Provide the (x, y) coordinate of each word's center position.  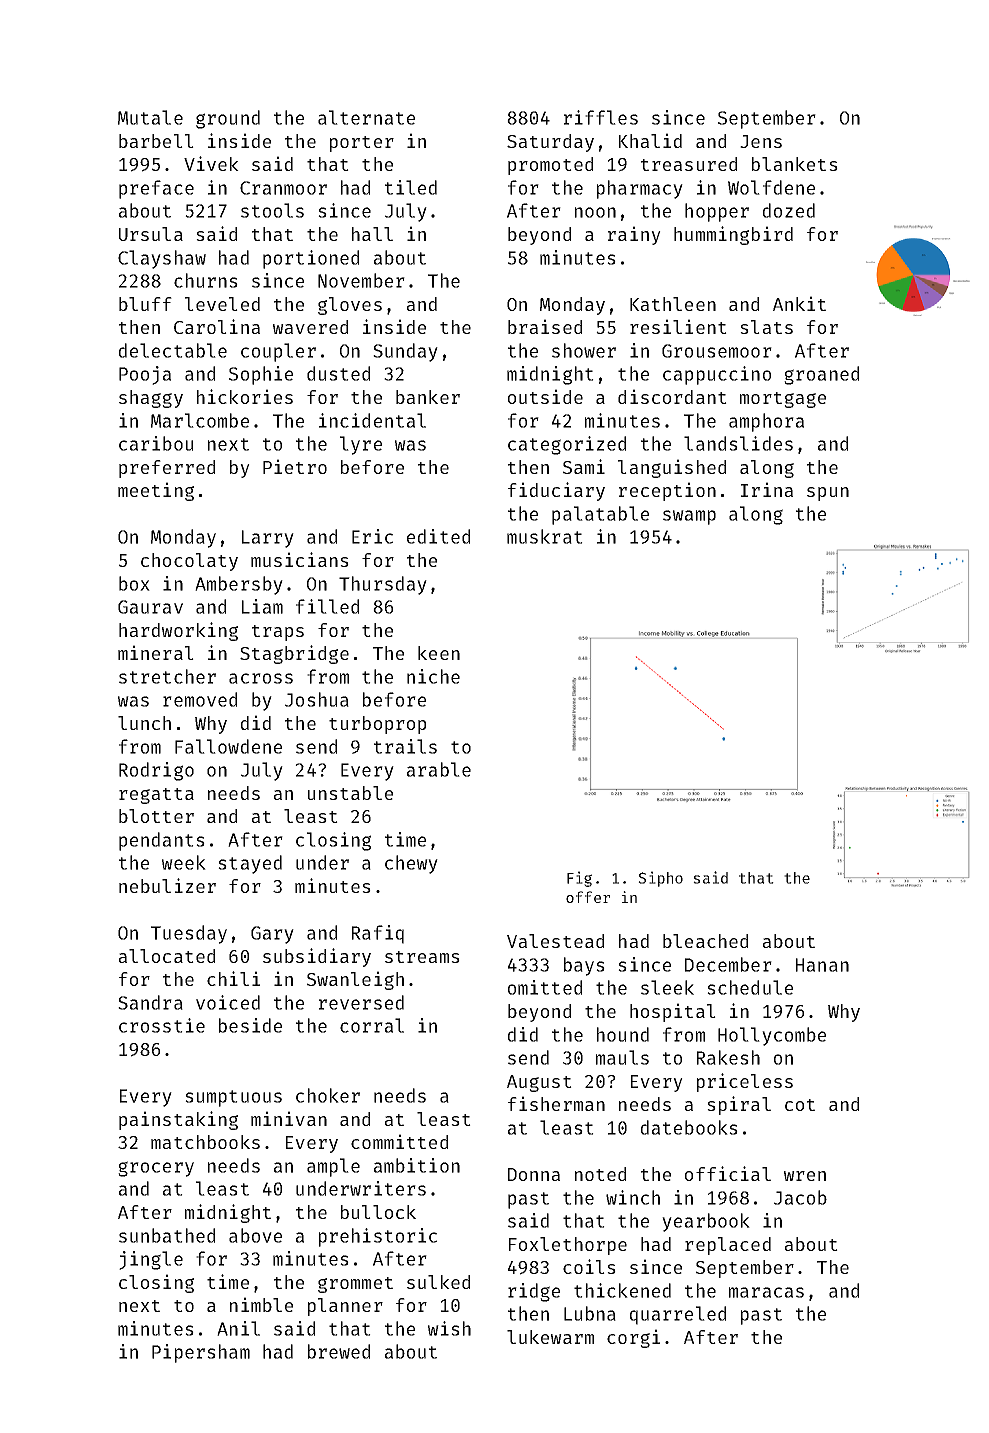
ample (333, 1167)
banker (428, 397)
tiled (411, 187)
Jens (761, 141)
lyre (361, 445)
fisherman (556, 1103)
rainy (634, 235)
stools (272, 210)
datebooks (689, 1127)
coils (589, 1266)
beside (250, 1025)
